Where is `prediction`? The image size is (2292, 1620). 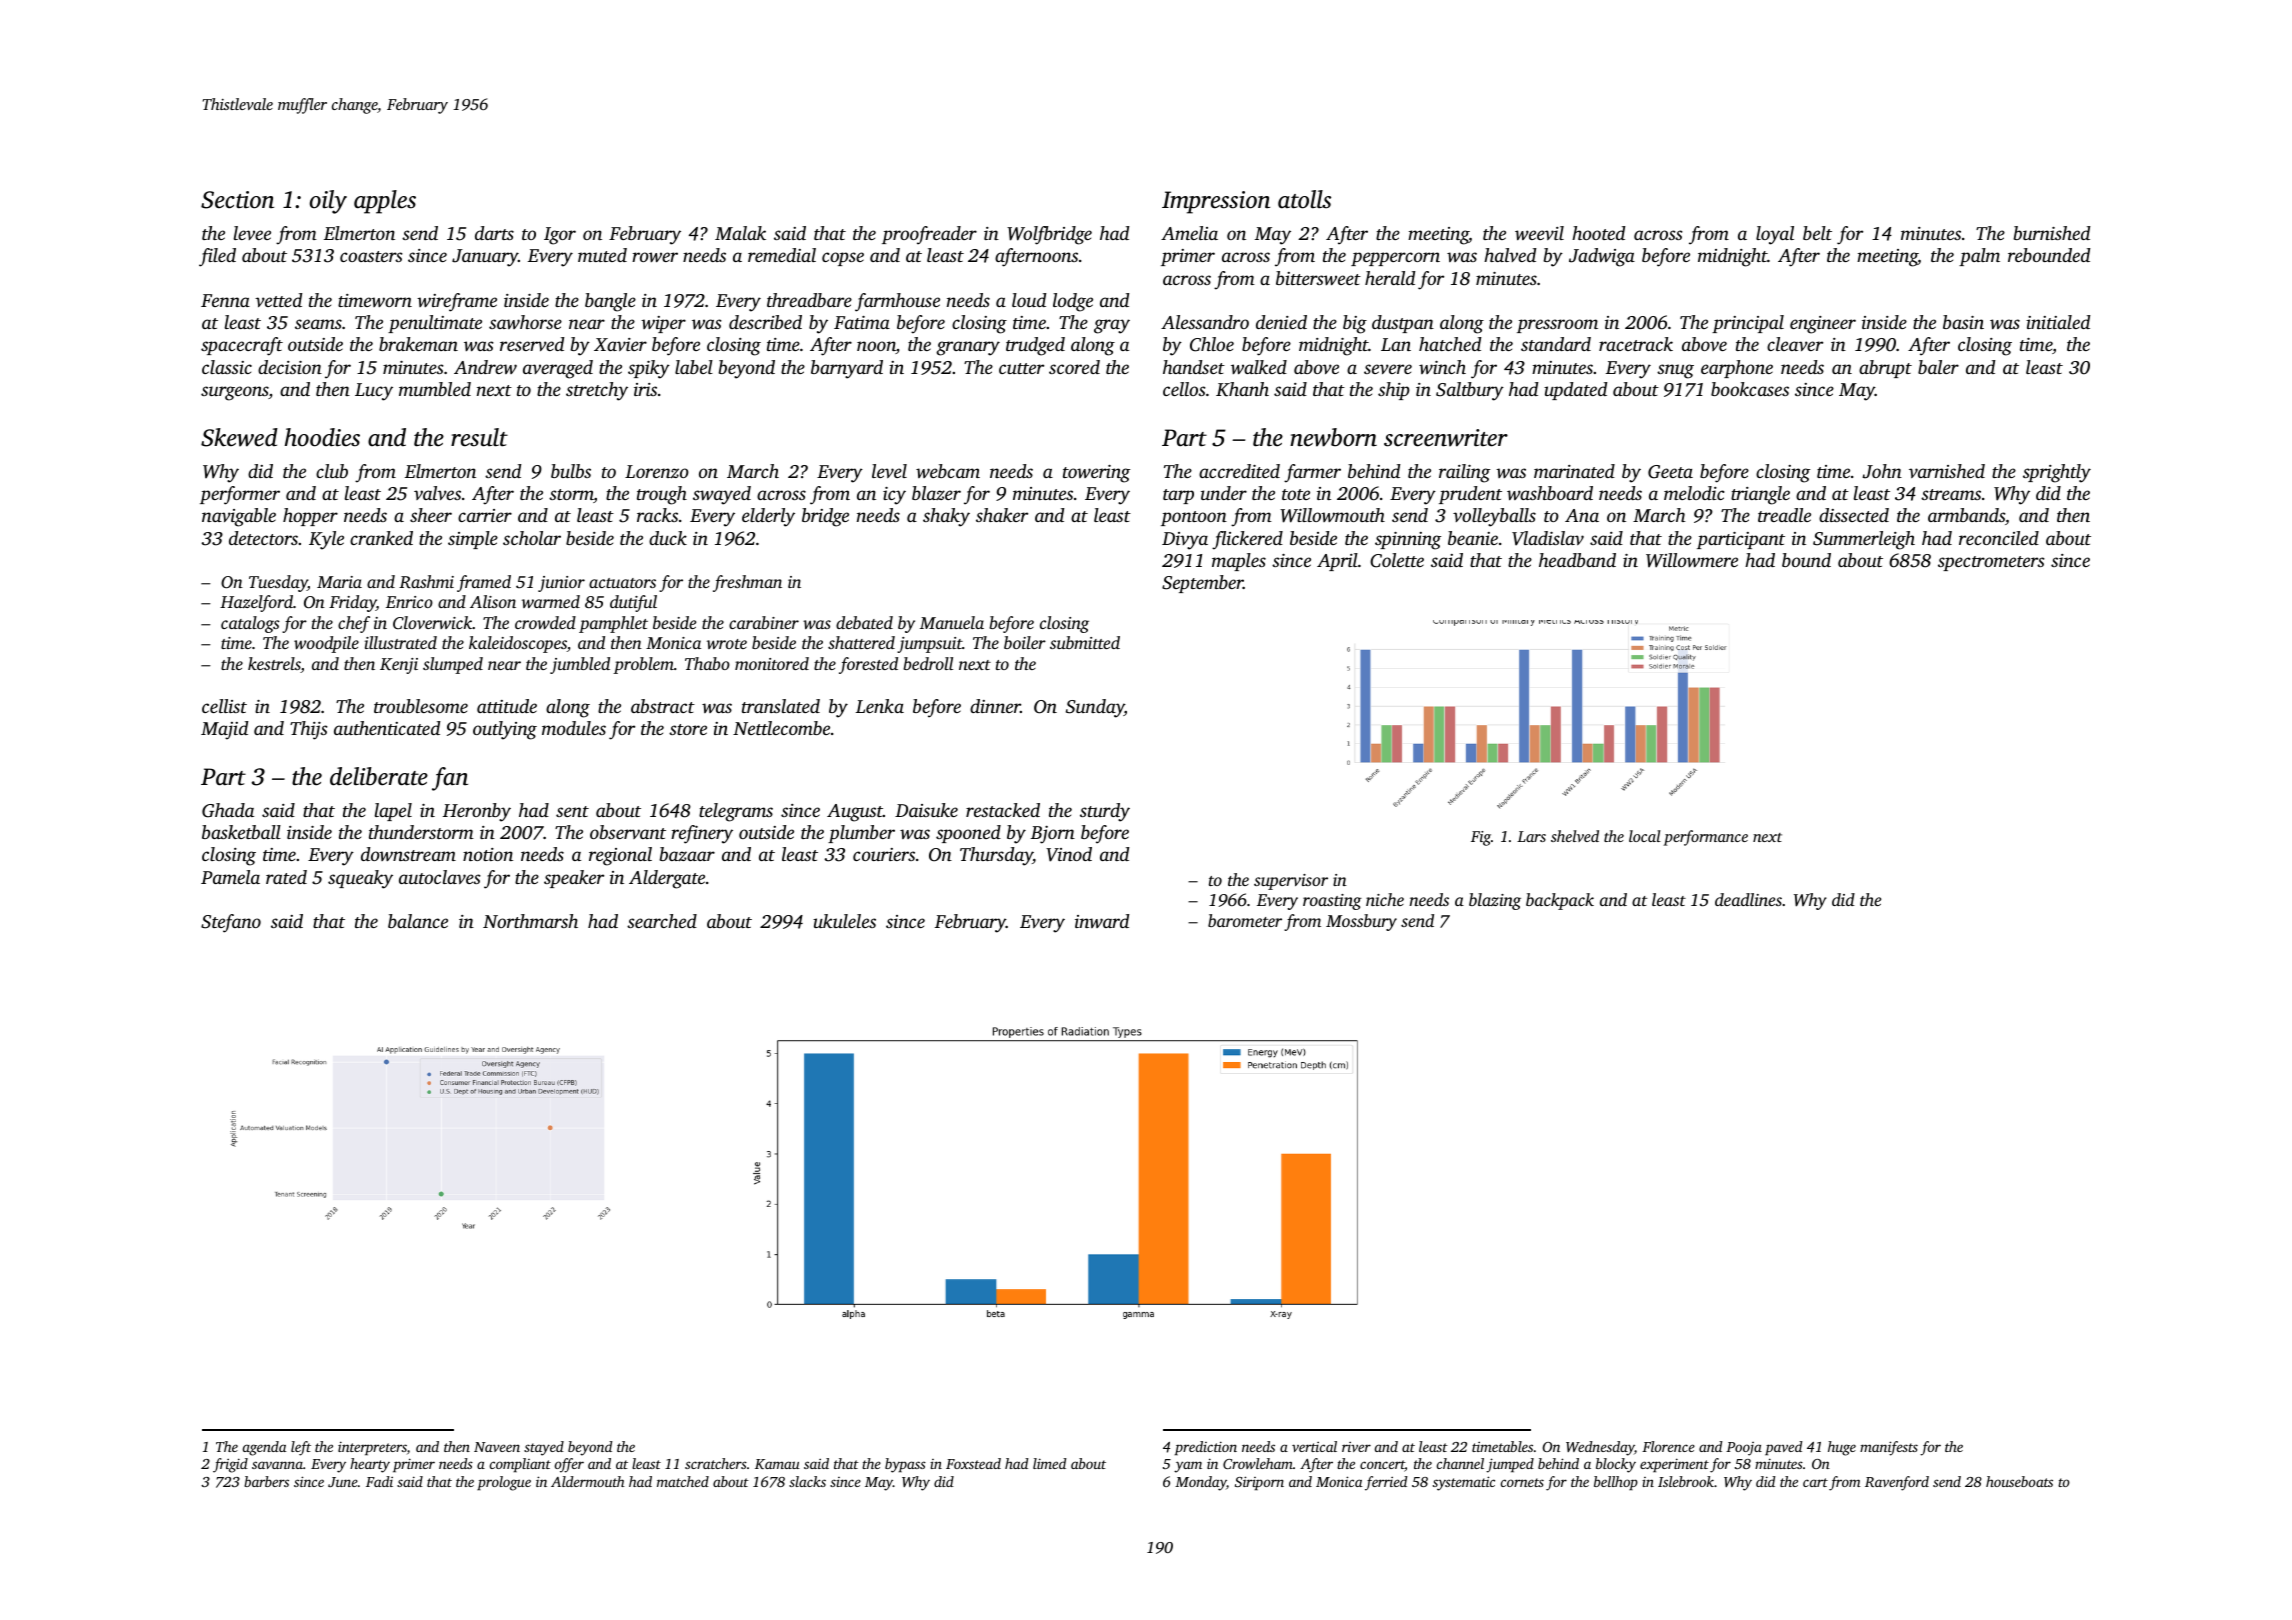 prediction is located at coordinates (1206, 1448).
